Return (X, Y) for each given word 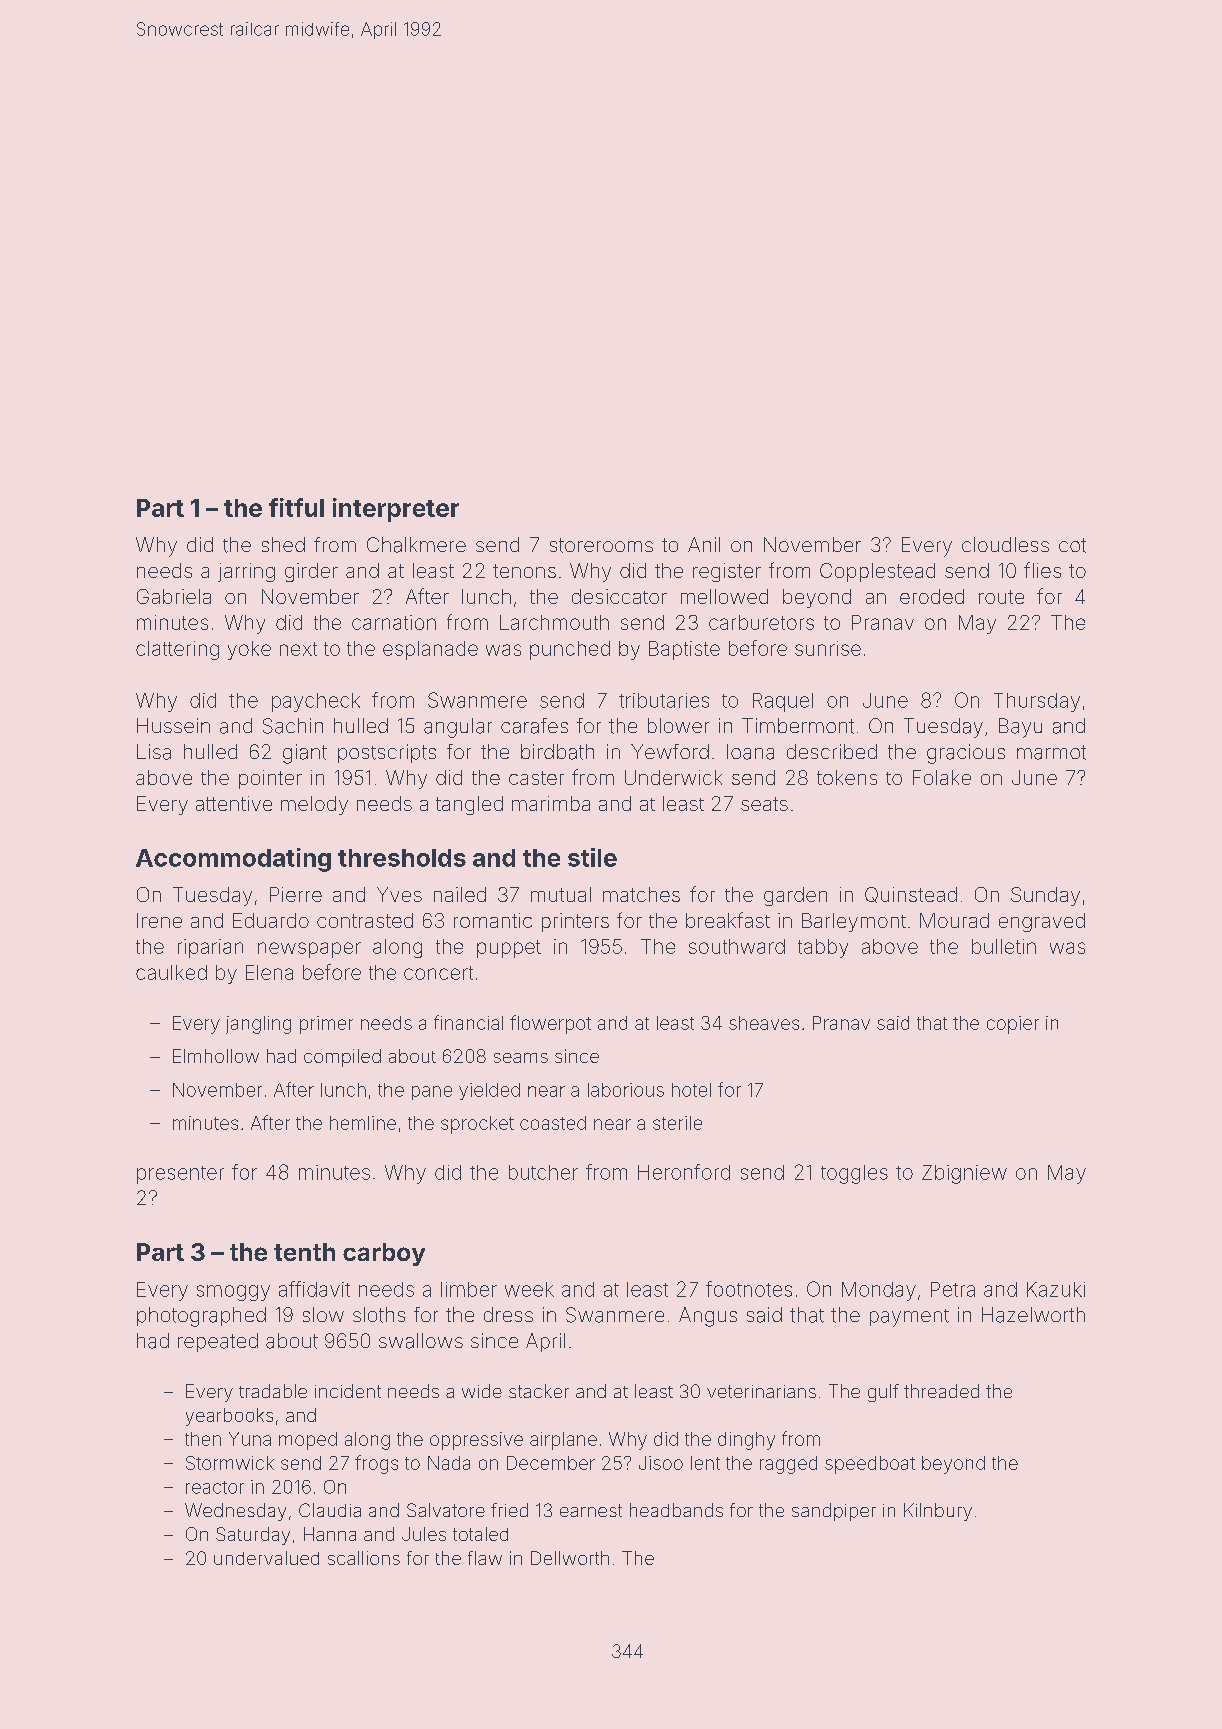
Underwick (673, 777)
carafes (534, 726)
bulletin (1004, 946)
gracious (966, 754)
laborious (626, 1090)
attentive (234, 803)
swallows (421, 1341)
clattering (177, 650)
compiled (342, 1058)
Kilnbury (938, 1512)
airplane (563, 1441)
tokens (847, 777)
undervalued (266, 1558)
